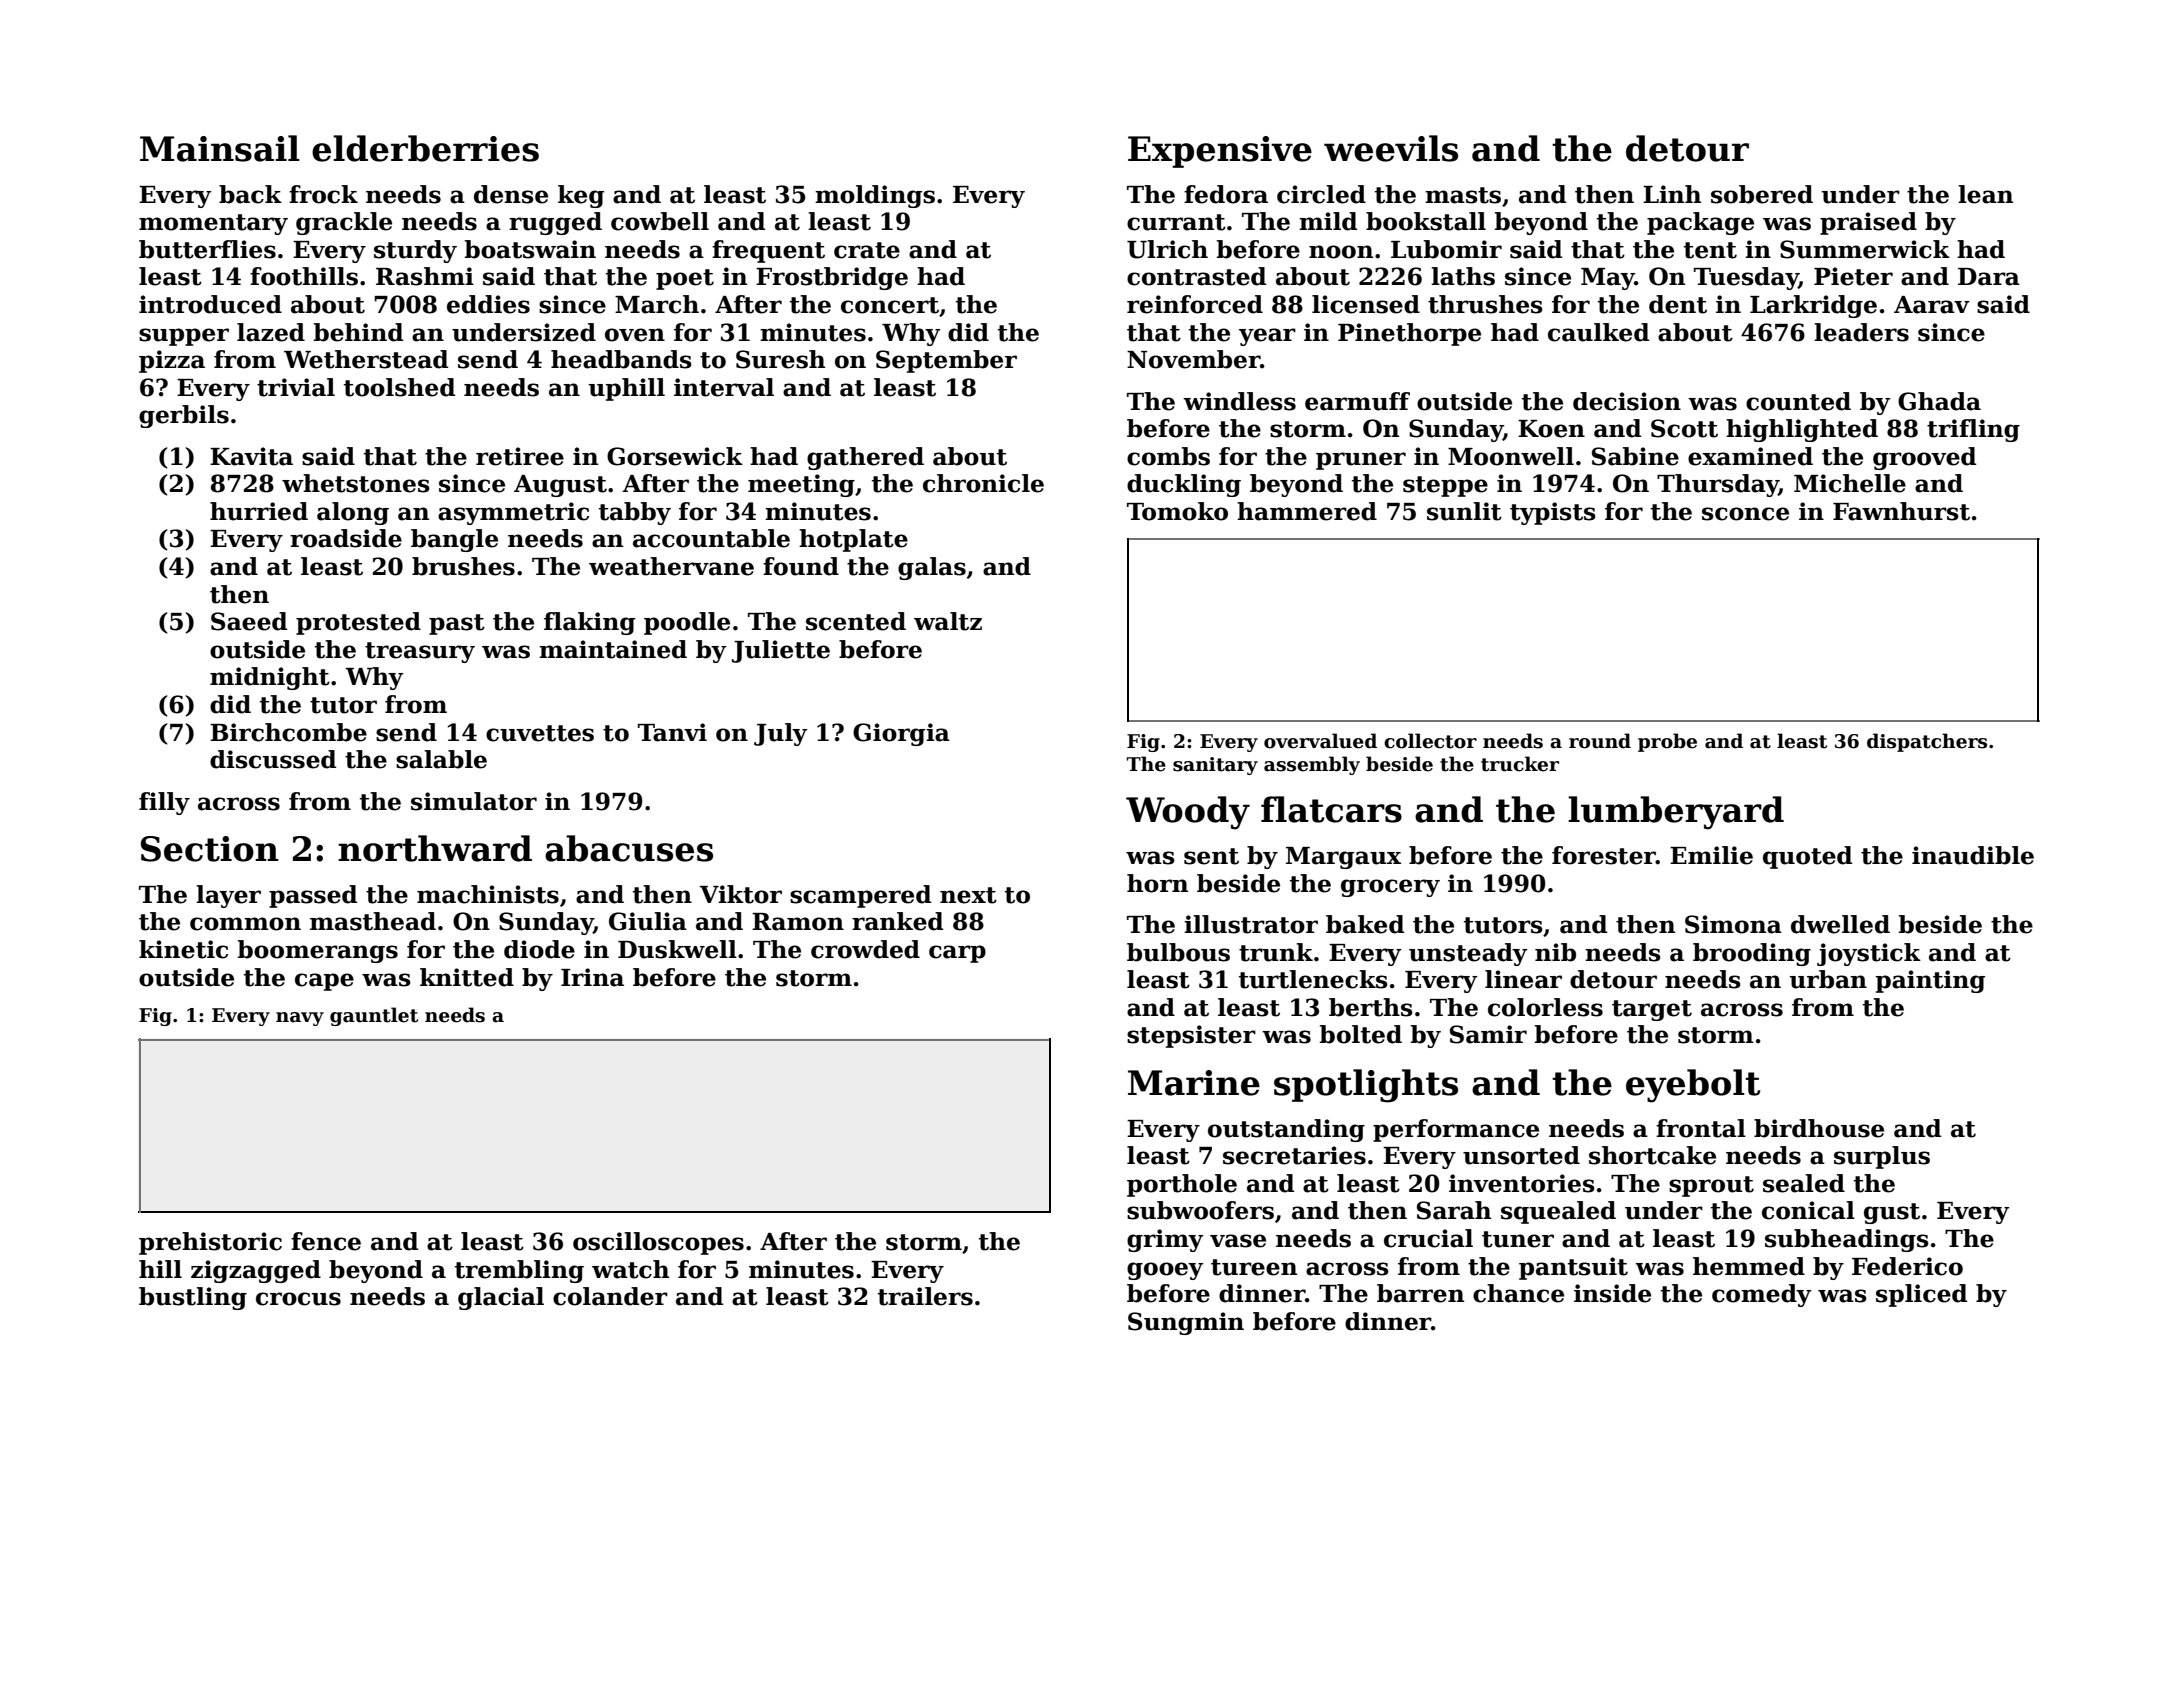  Describe the element at coordinates (220, 148) in the screenshot. I see `Mainsail` at that location.
